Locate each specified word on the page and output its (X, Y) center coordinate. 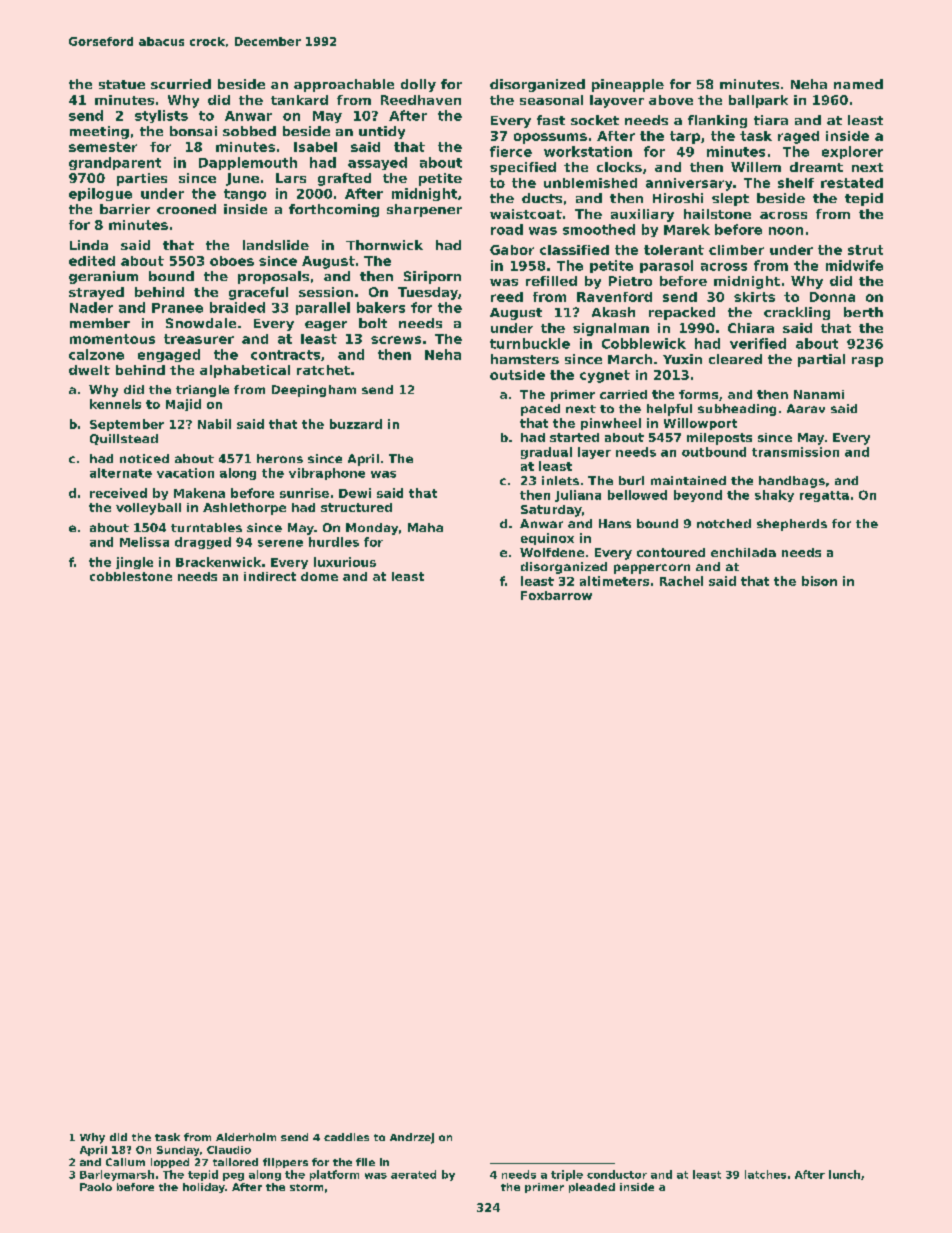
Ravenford (614, 297)
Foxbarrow (556, 595)
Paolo (96, 1187)
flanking (717, 121)
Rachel (681, 581)
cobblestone (131, 576)
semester (103, 147)
